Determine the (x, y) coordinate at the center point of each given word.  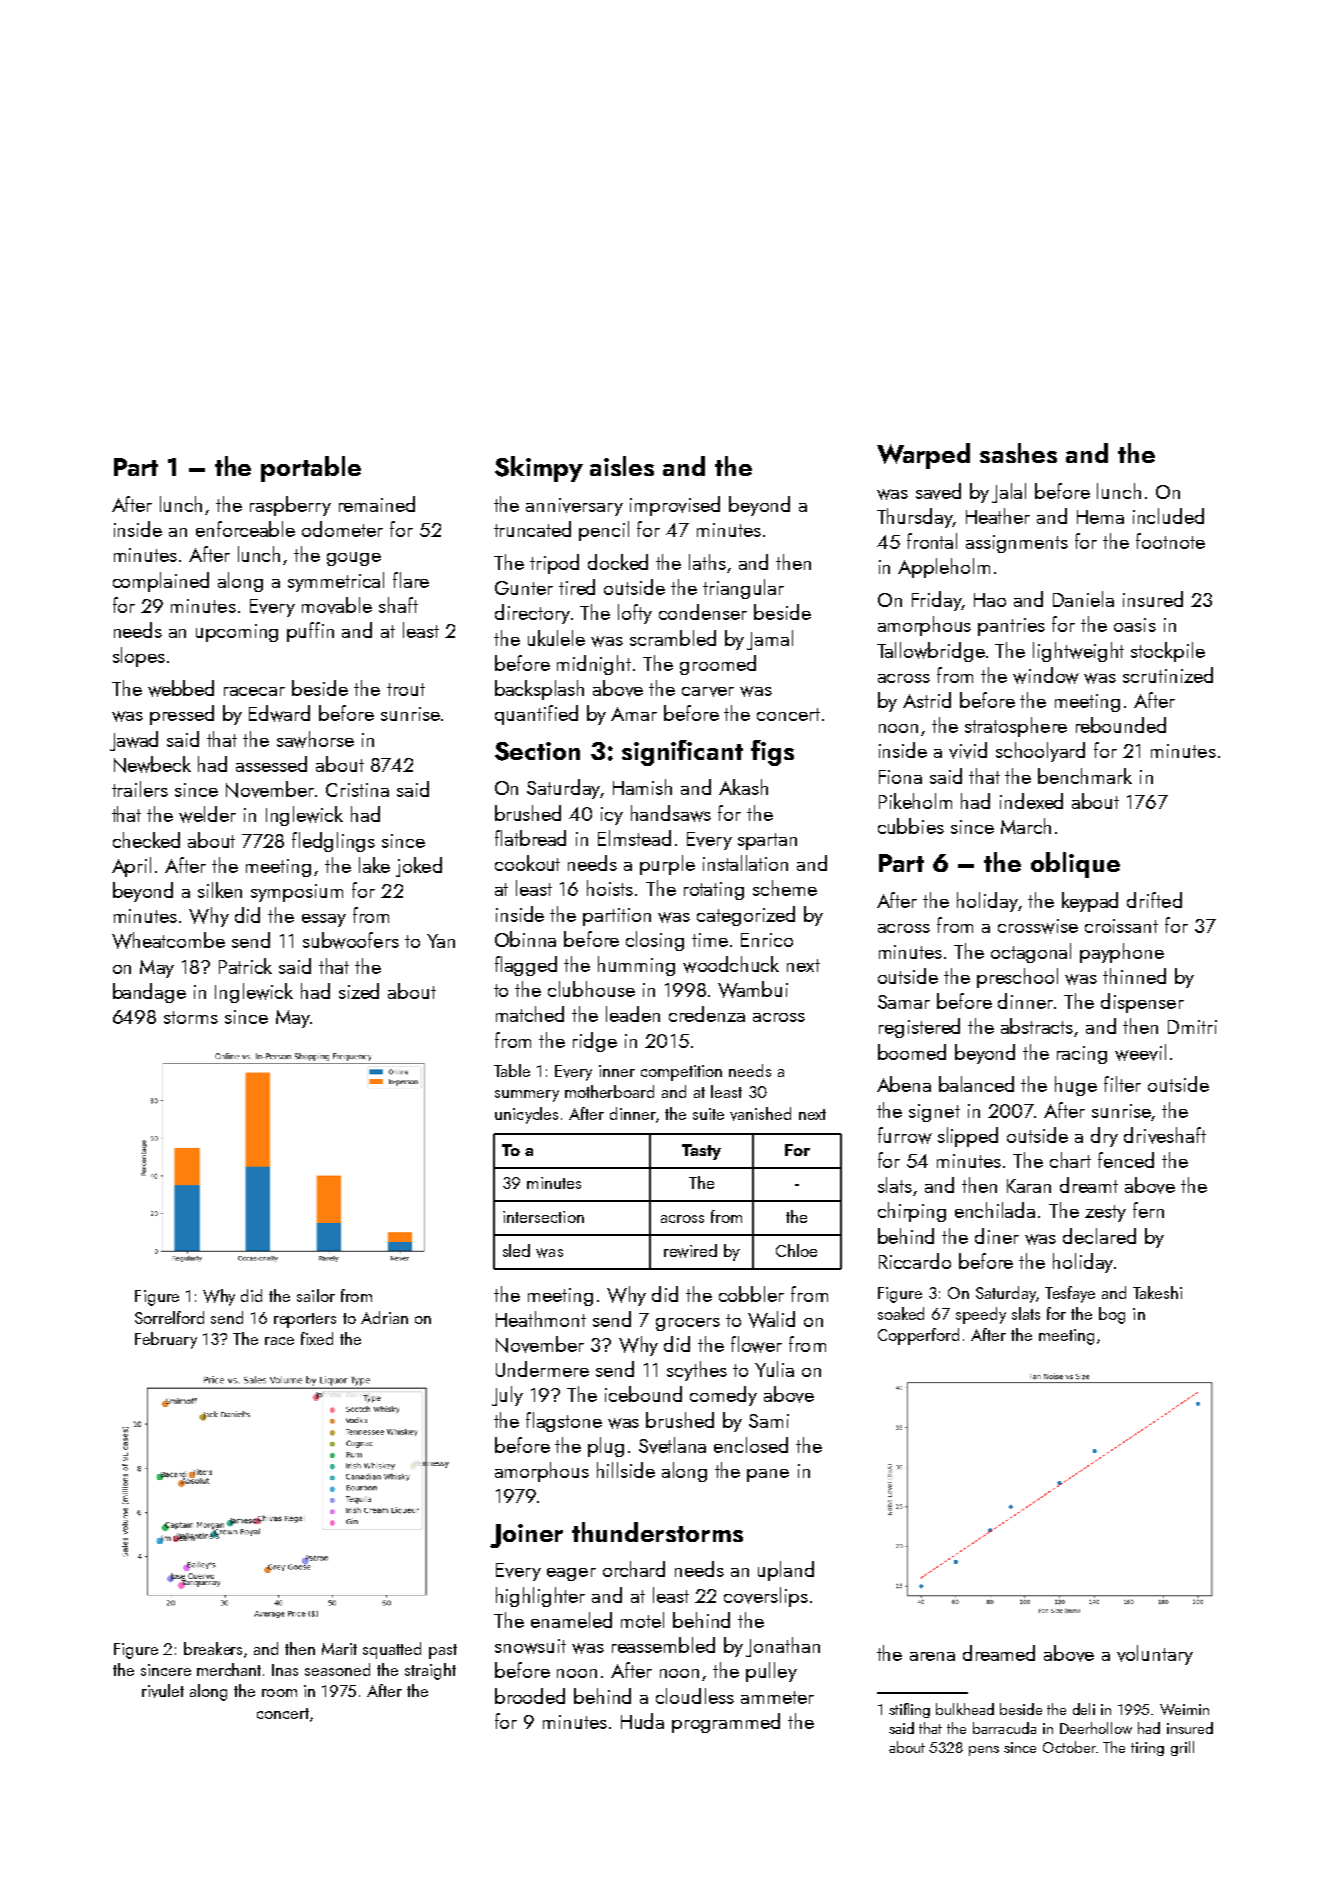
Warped (923, 456)
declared (1099, 1236)
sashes (1018, 453)
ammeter (777, 1697)
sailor (316, 1295)
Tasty (701, 1152)
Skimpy (539, 469)
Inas (285, 1670)
